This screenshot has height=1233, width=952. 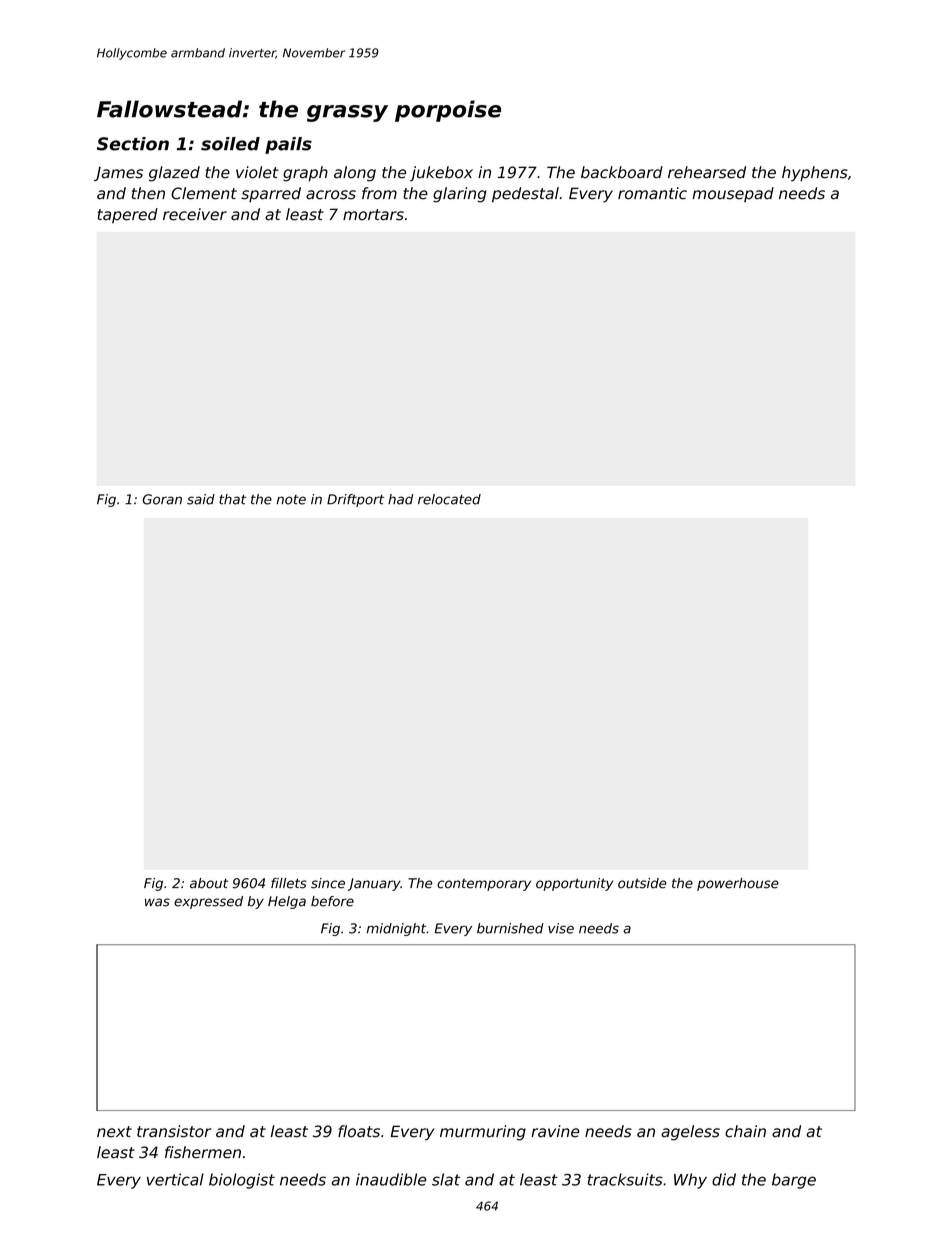 I want to click on vise, so click(x=561, y=928).
